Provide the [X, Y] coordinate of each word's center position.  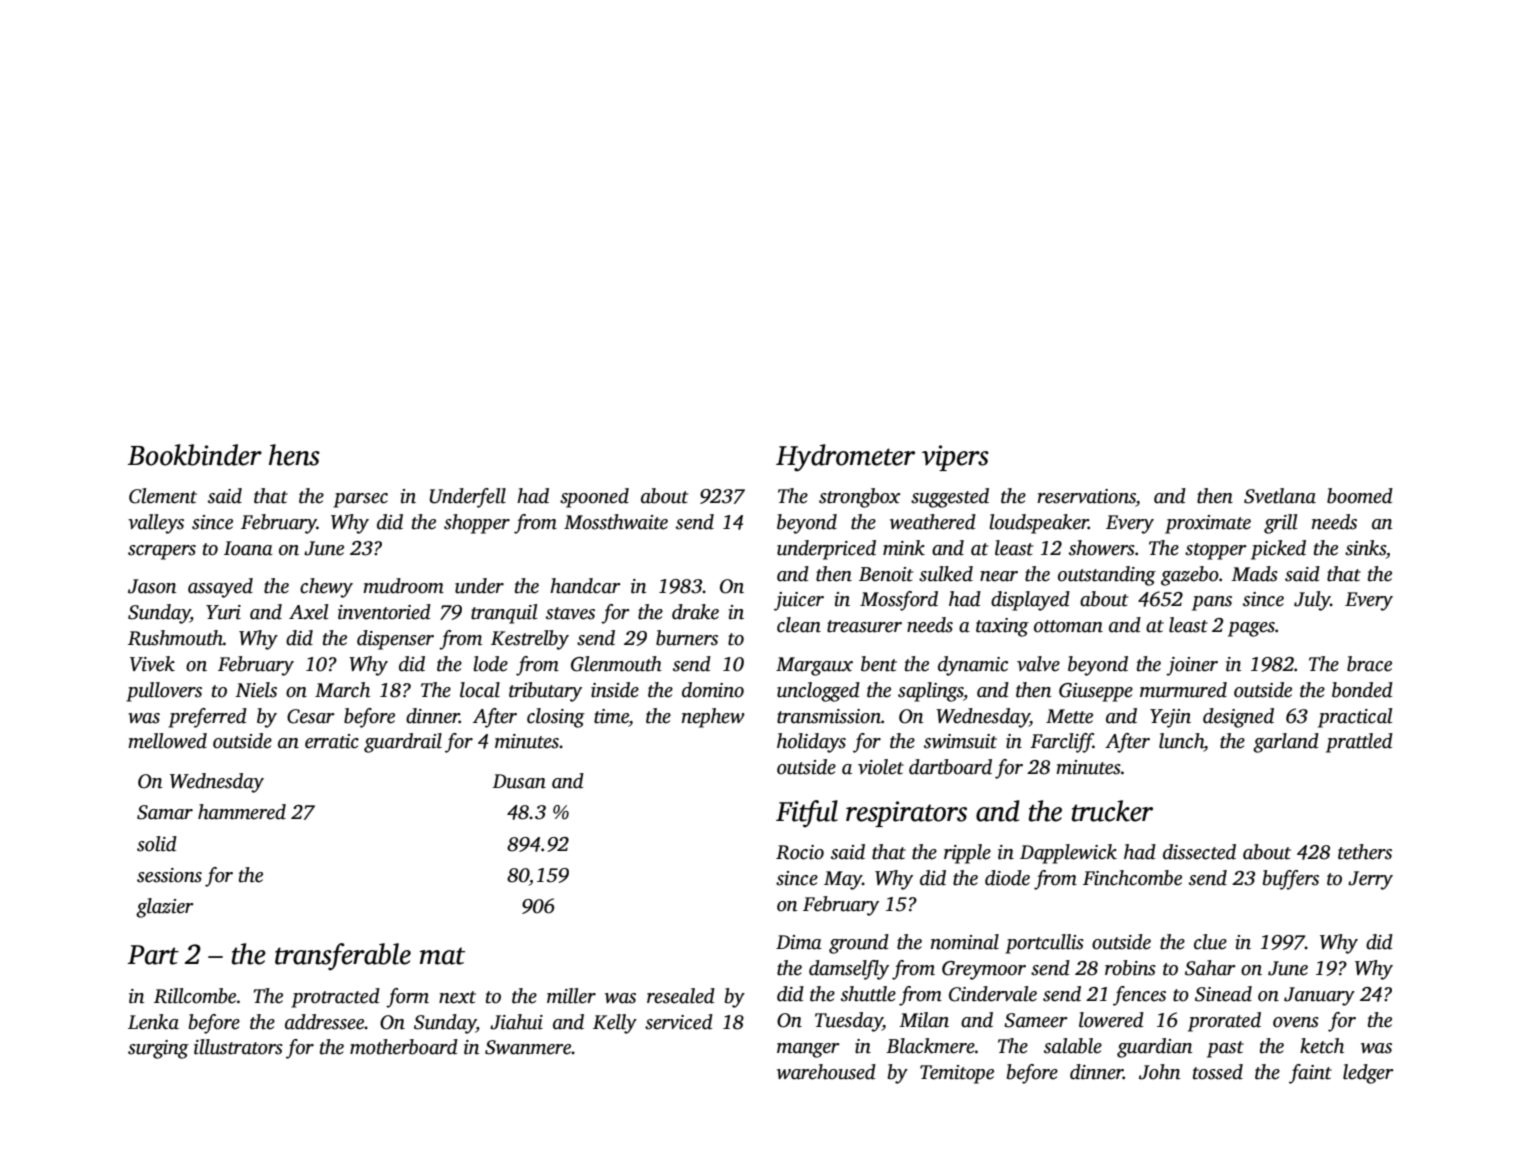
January [1319, 996]
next [457, 997]
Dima [799, 942]
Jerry [1370, 880]
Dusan [519, 781]
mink [904, 548]
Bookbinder [195, 455]
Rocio [800, 852]
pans [1212, 603]
